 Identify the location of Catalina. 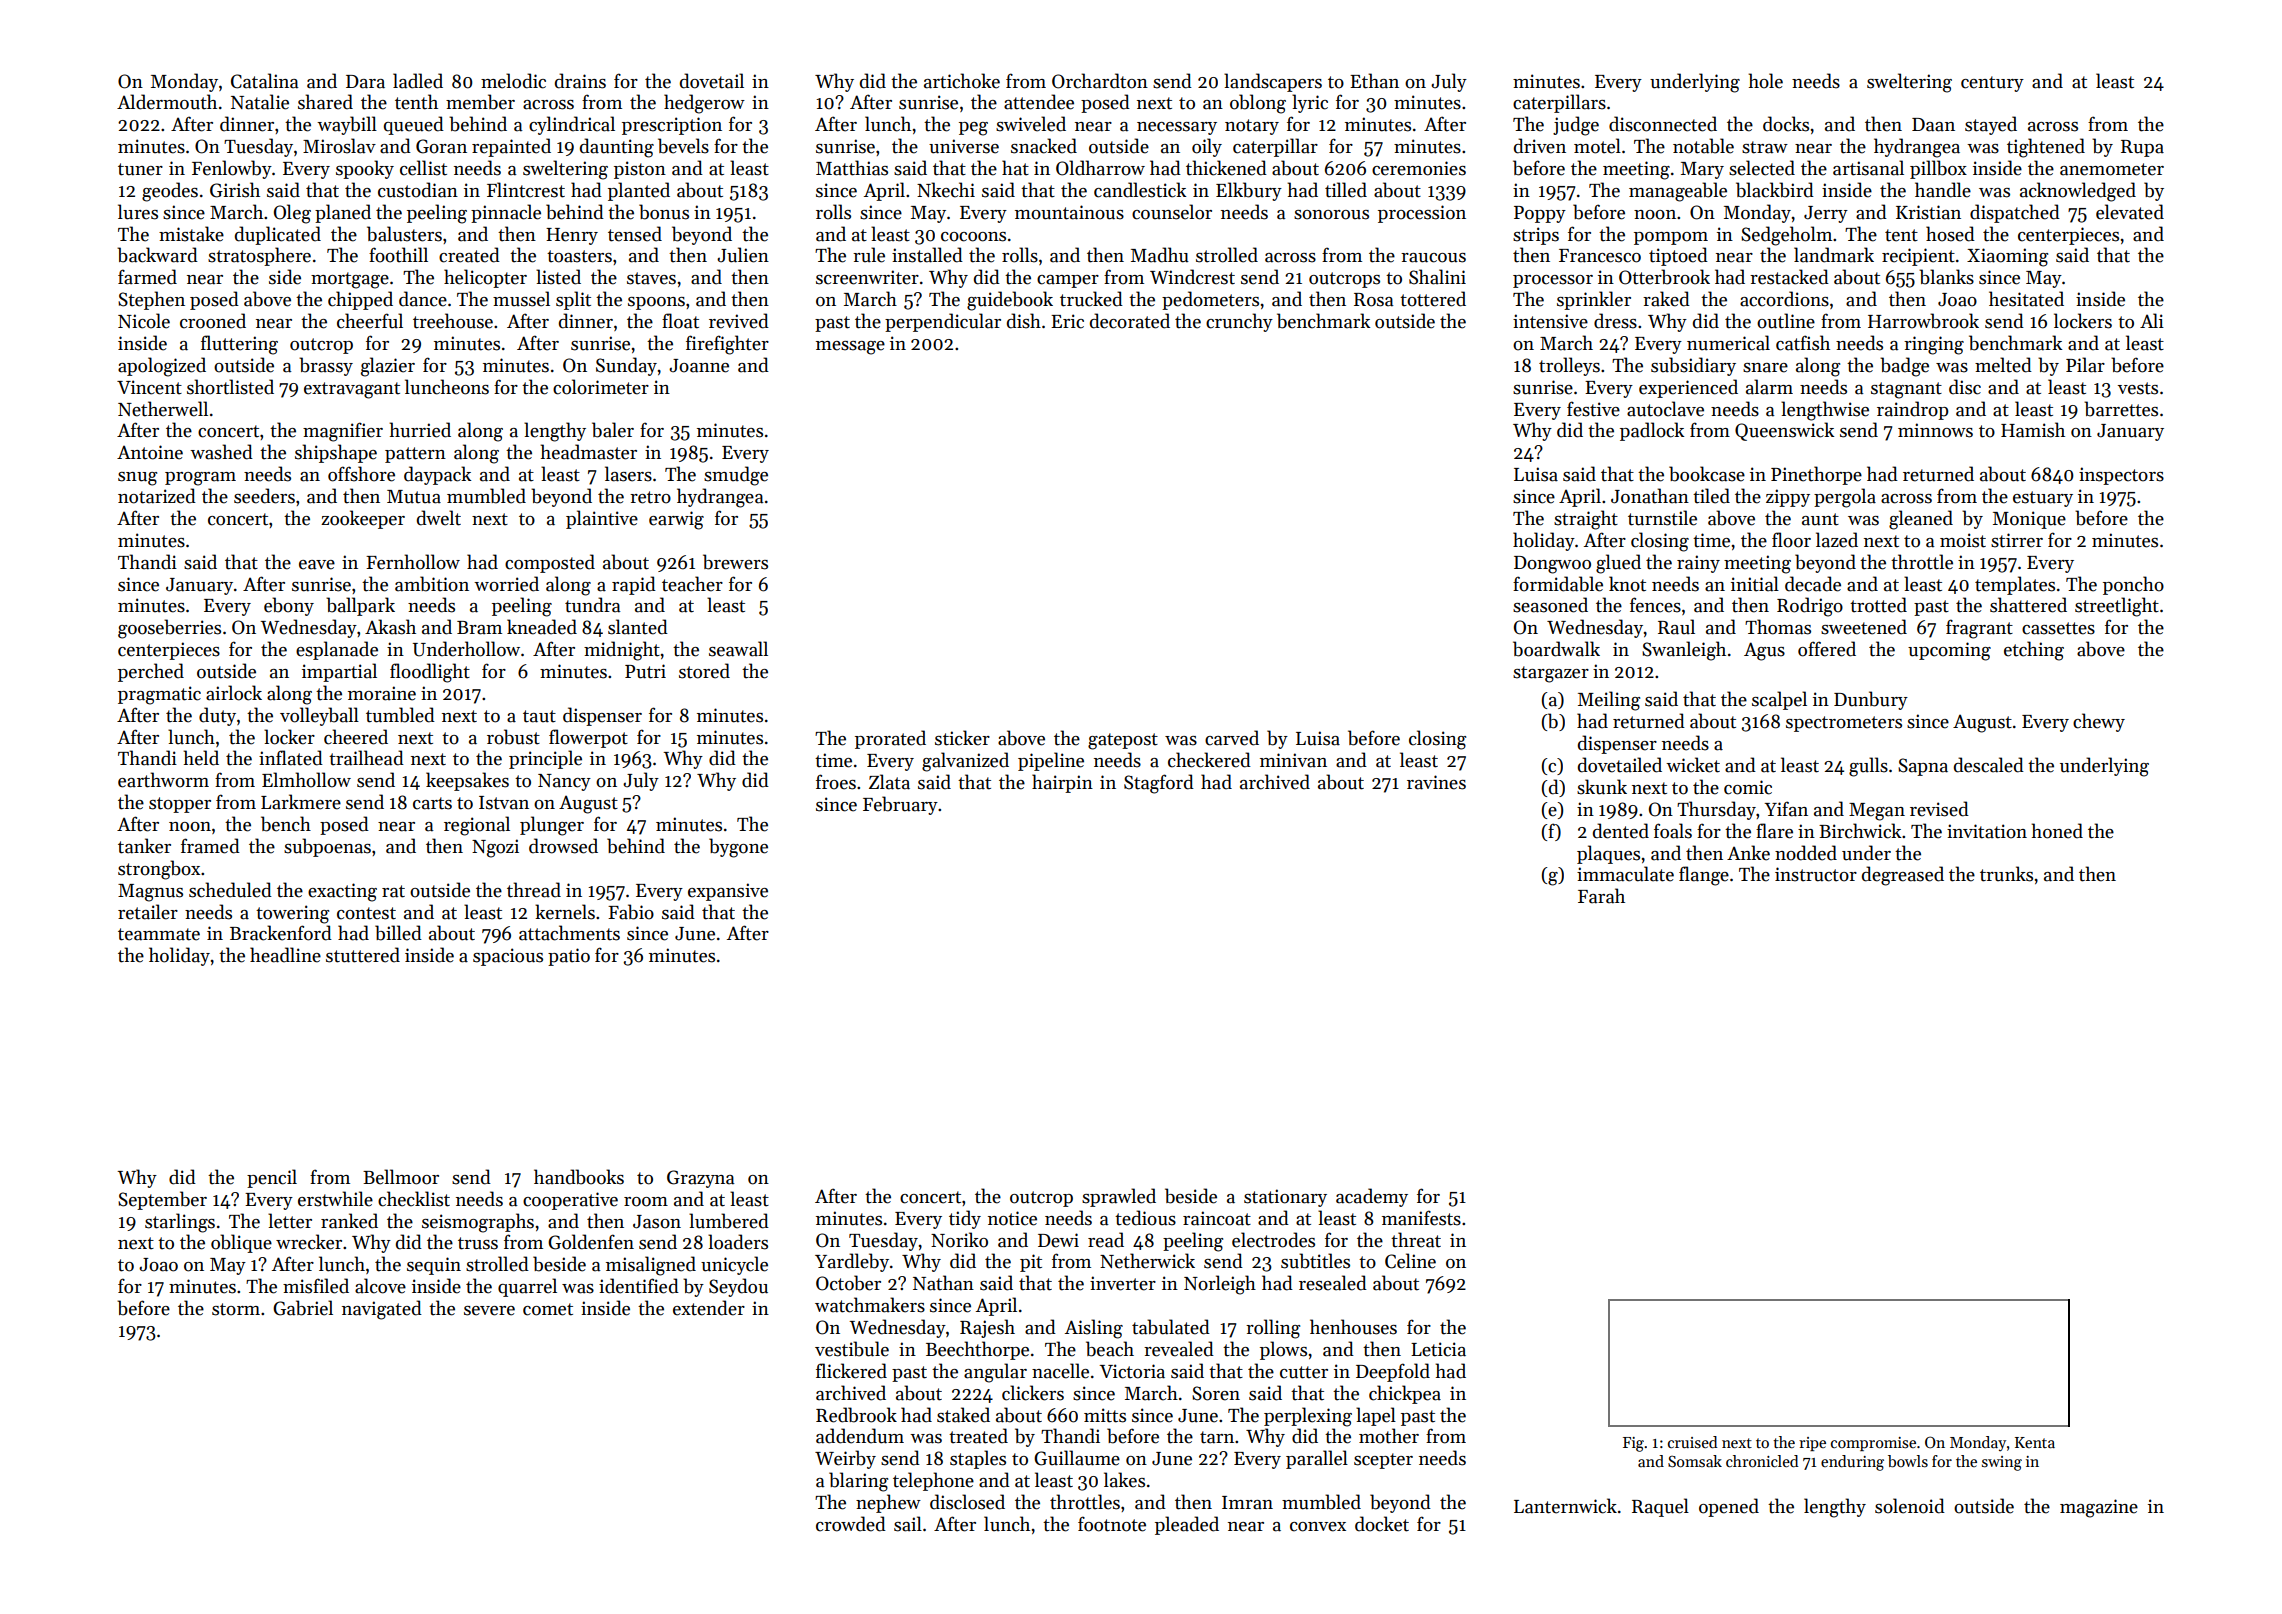
(265, 81).
